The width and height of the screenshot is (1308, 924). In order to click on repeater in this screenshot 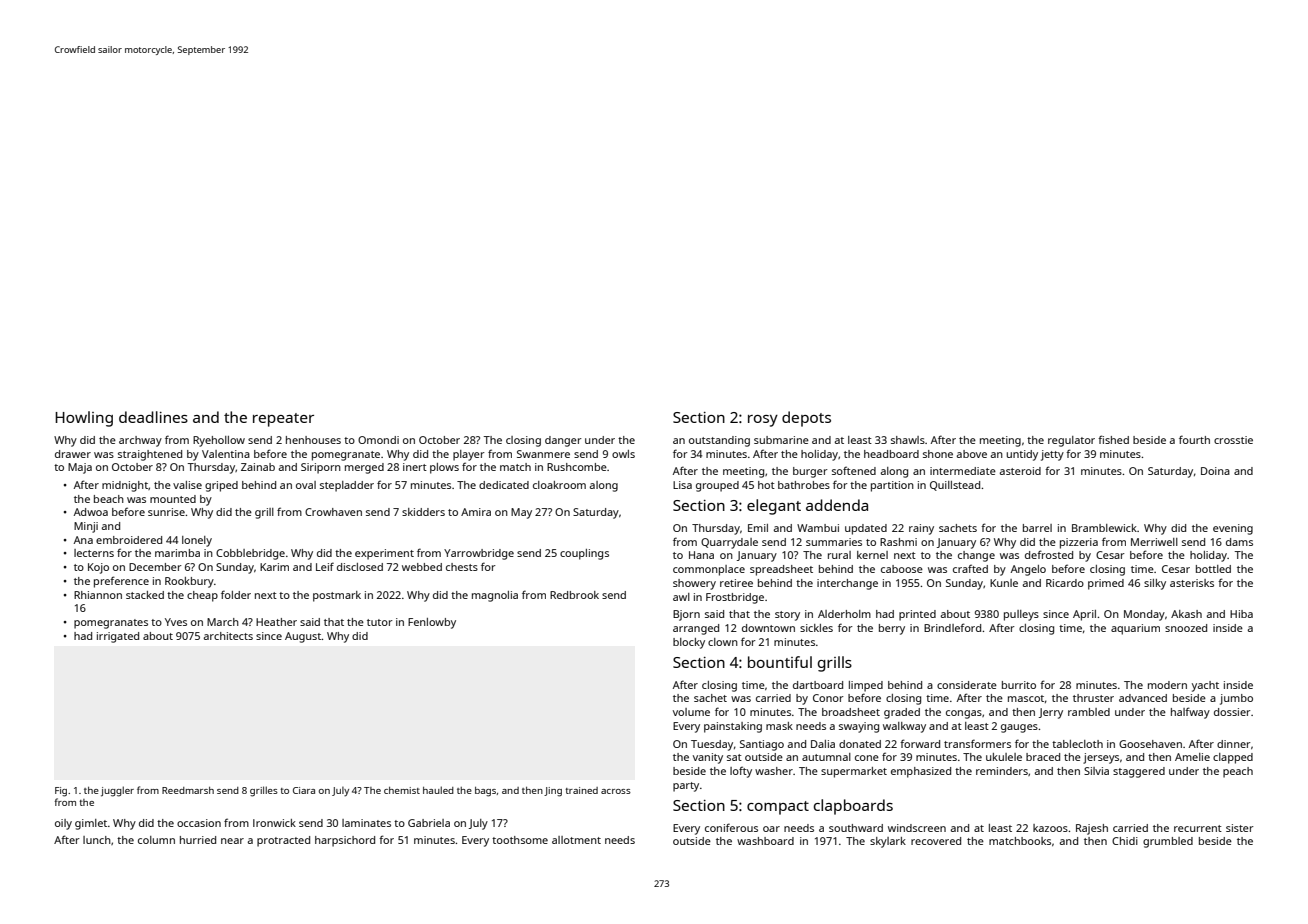, I will do `click(283, 420)`.
